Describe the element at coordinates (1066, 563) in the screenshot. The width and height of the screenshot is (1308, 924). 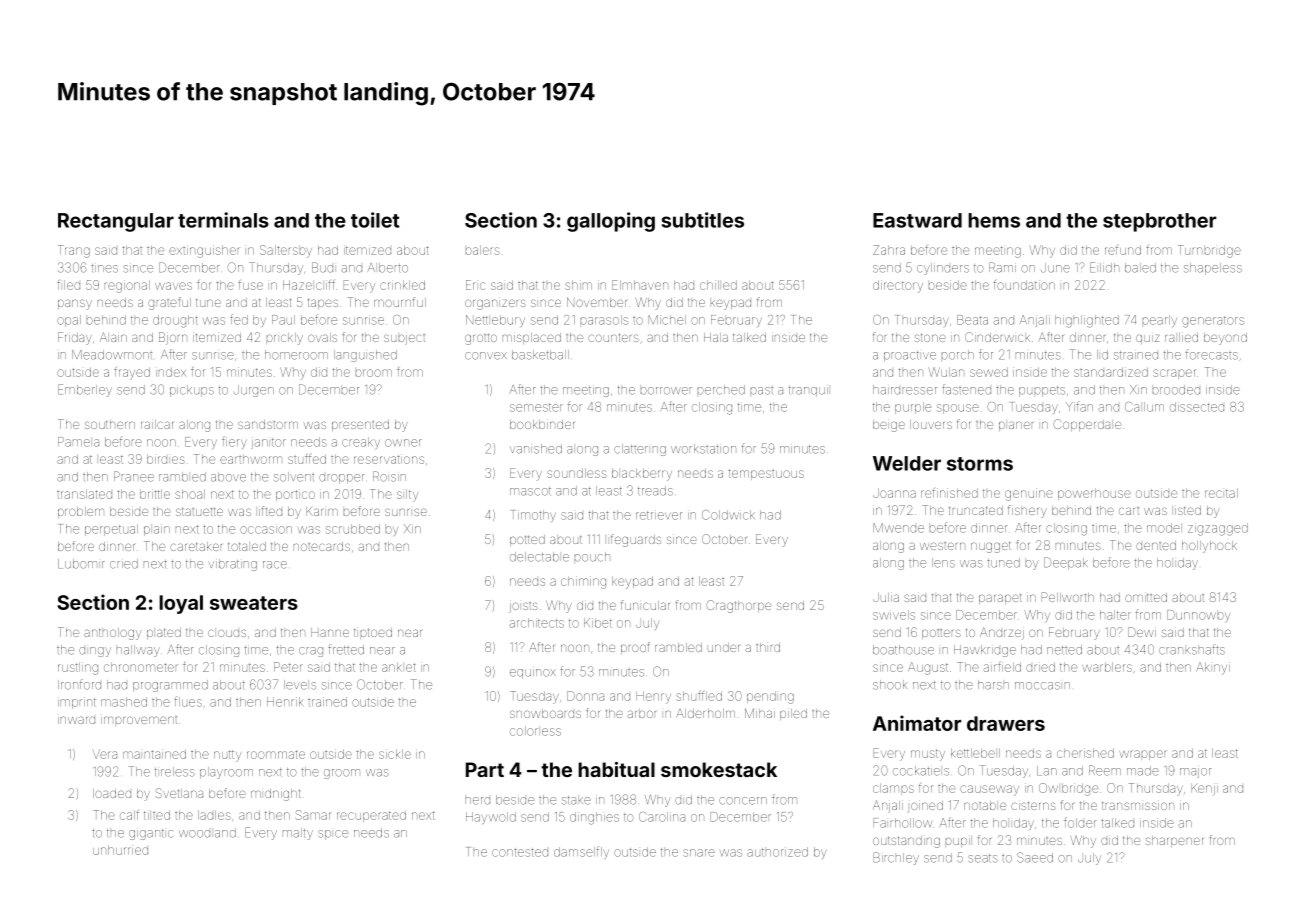
I see `Deepak` at that location.
